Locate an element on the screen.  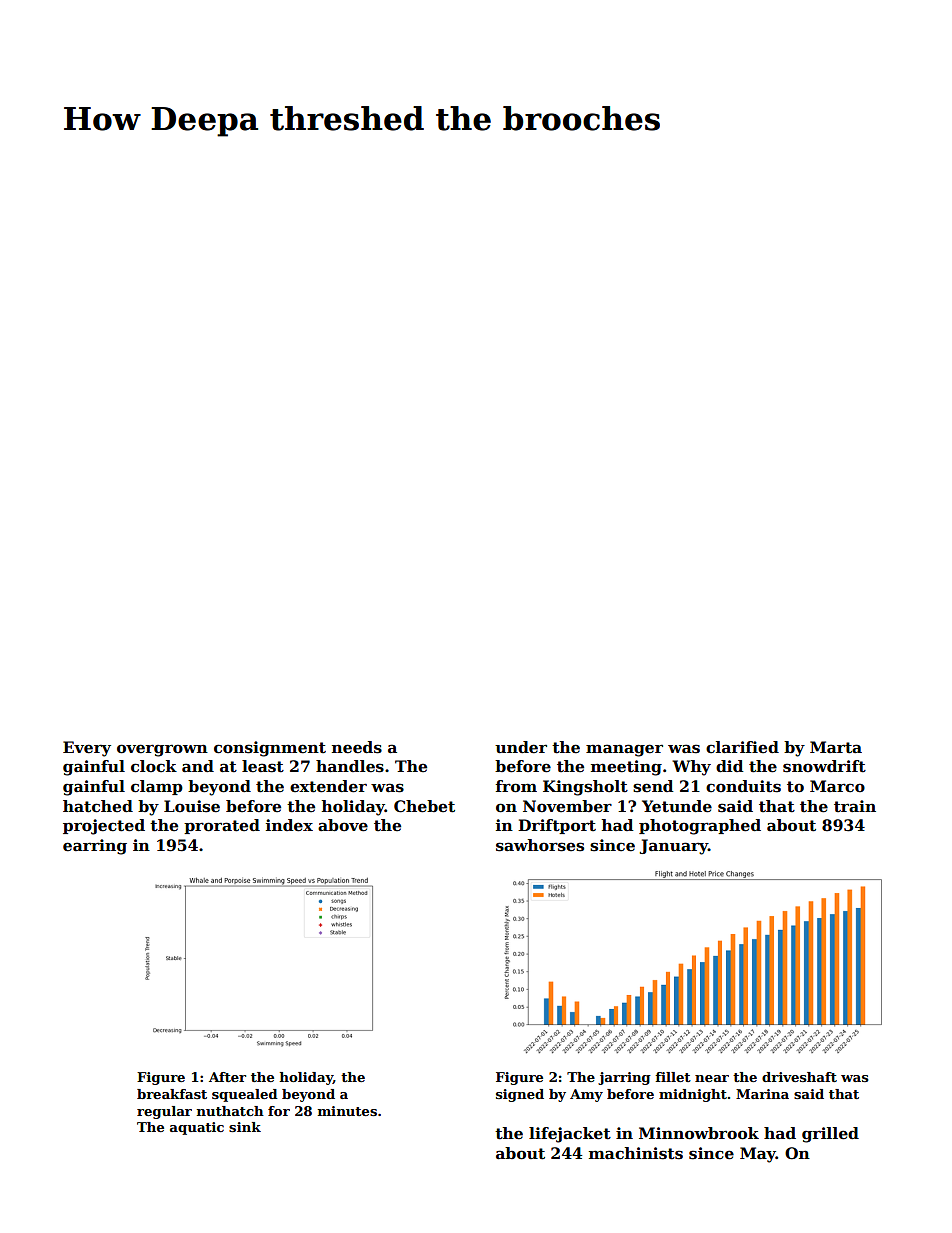
squealed is located at coordinates (245, 1095).
